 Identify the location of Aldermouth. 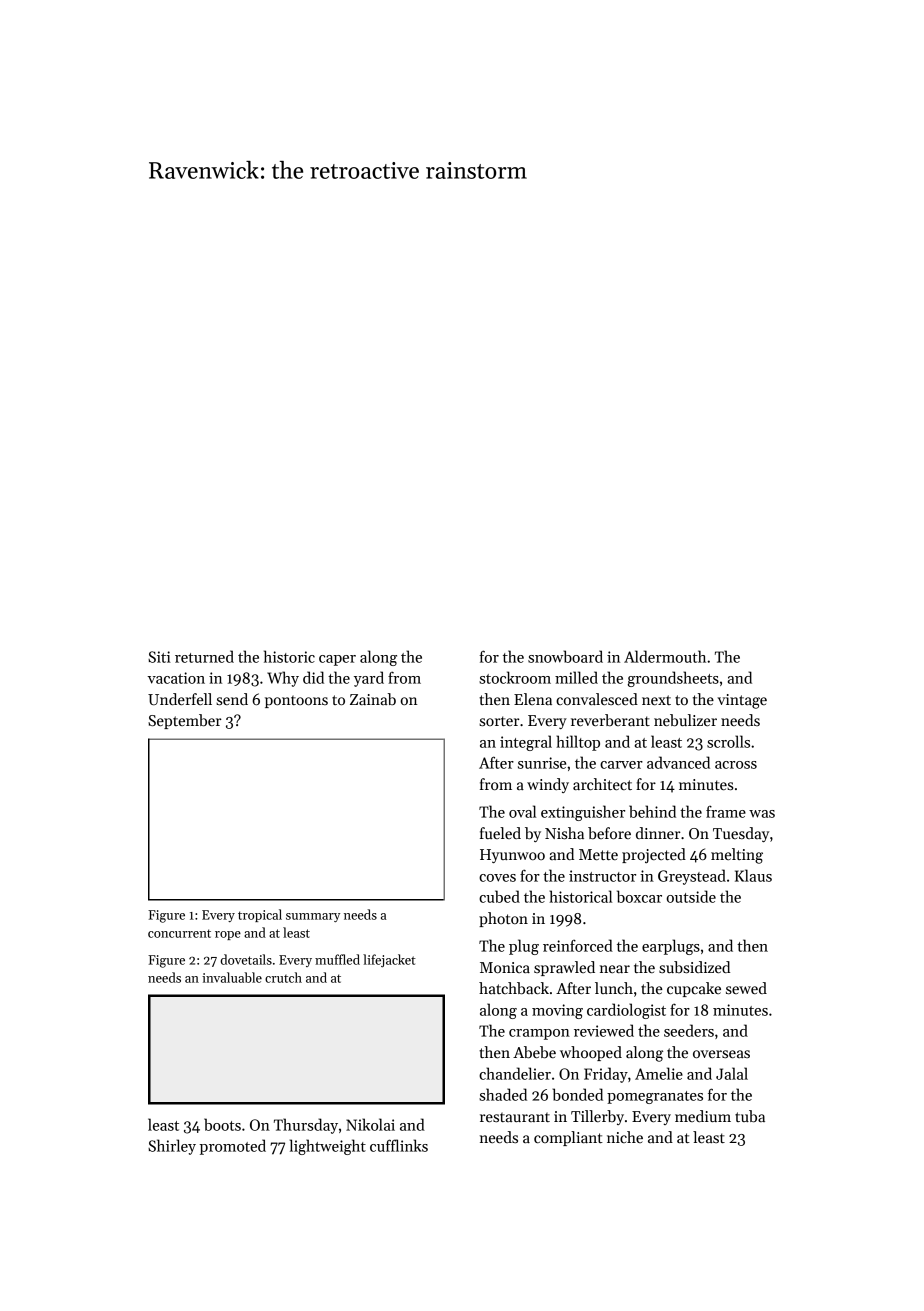
(665, 656).
